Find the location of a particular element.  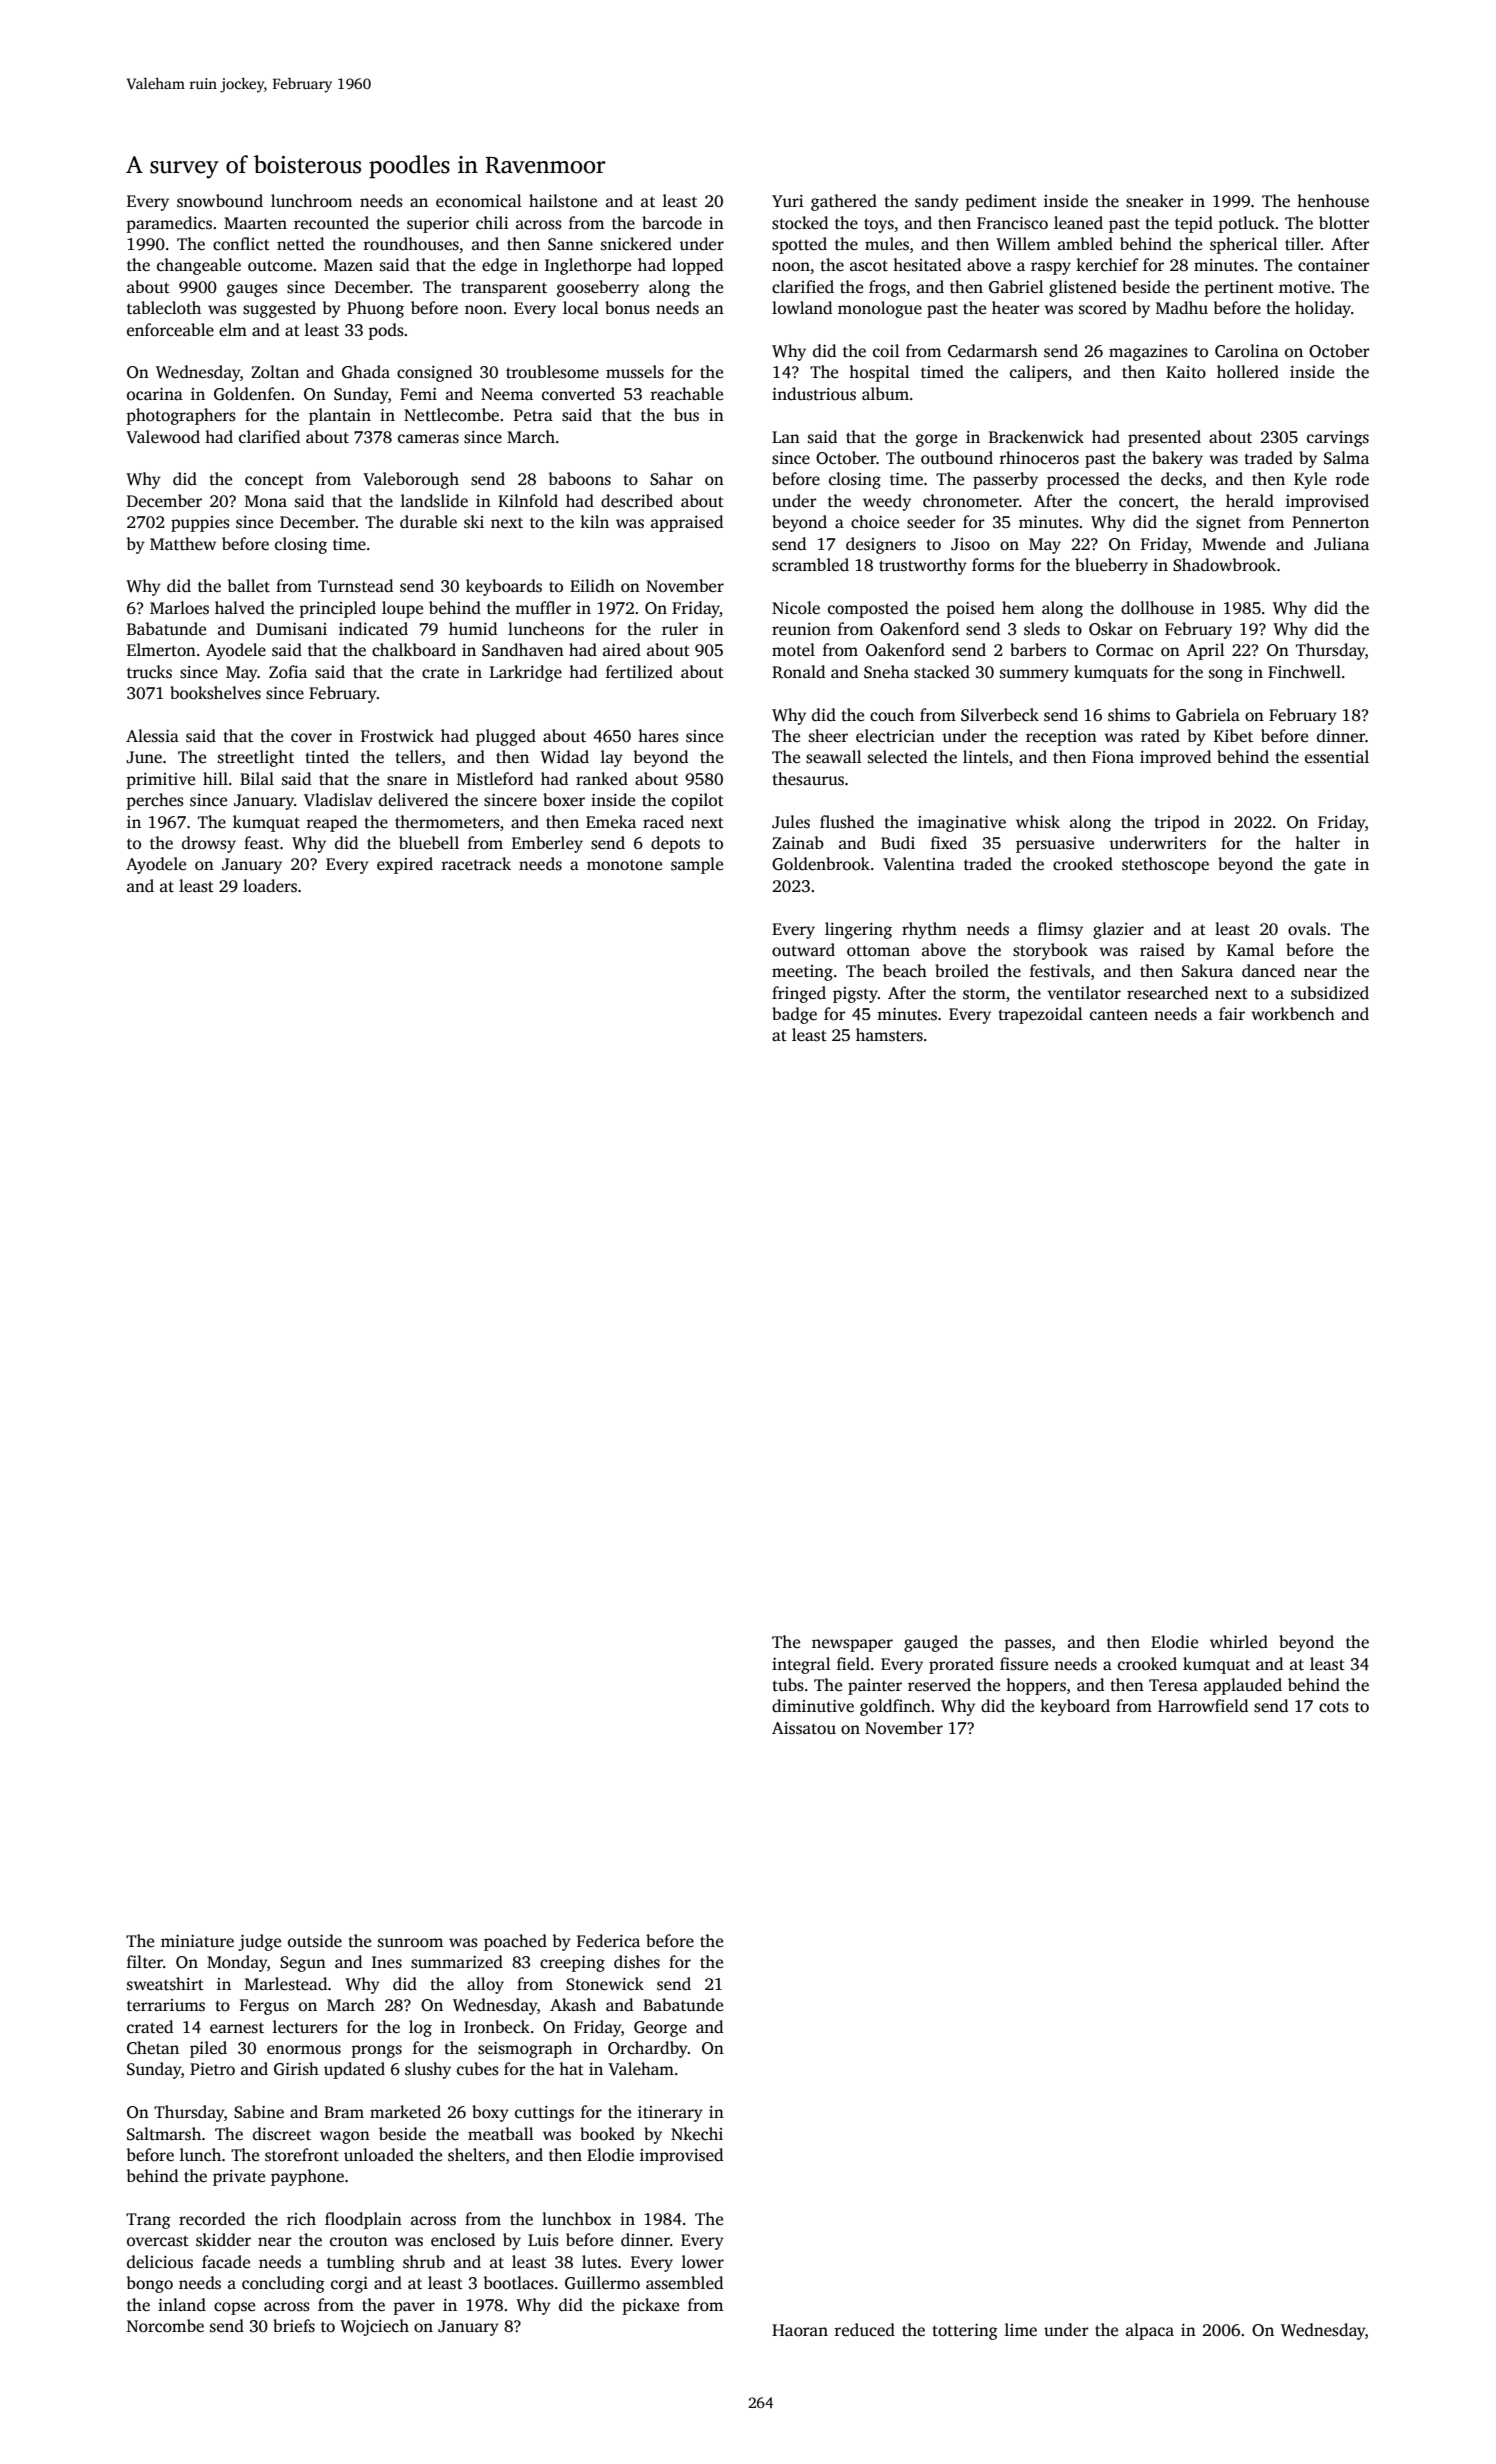

alloy is located at coordinates (485, 1985).
